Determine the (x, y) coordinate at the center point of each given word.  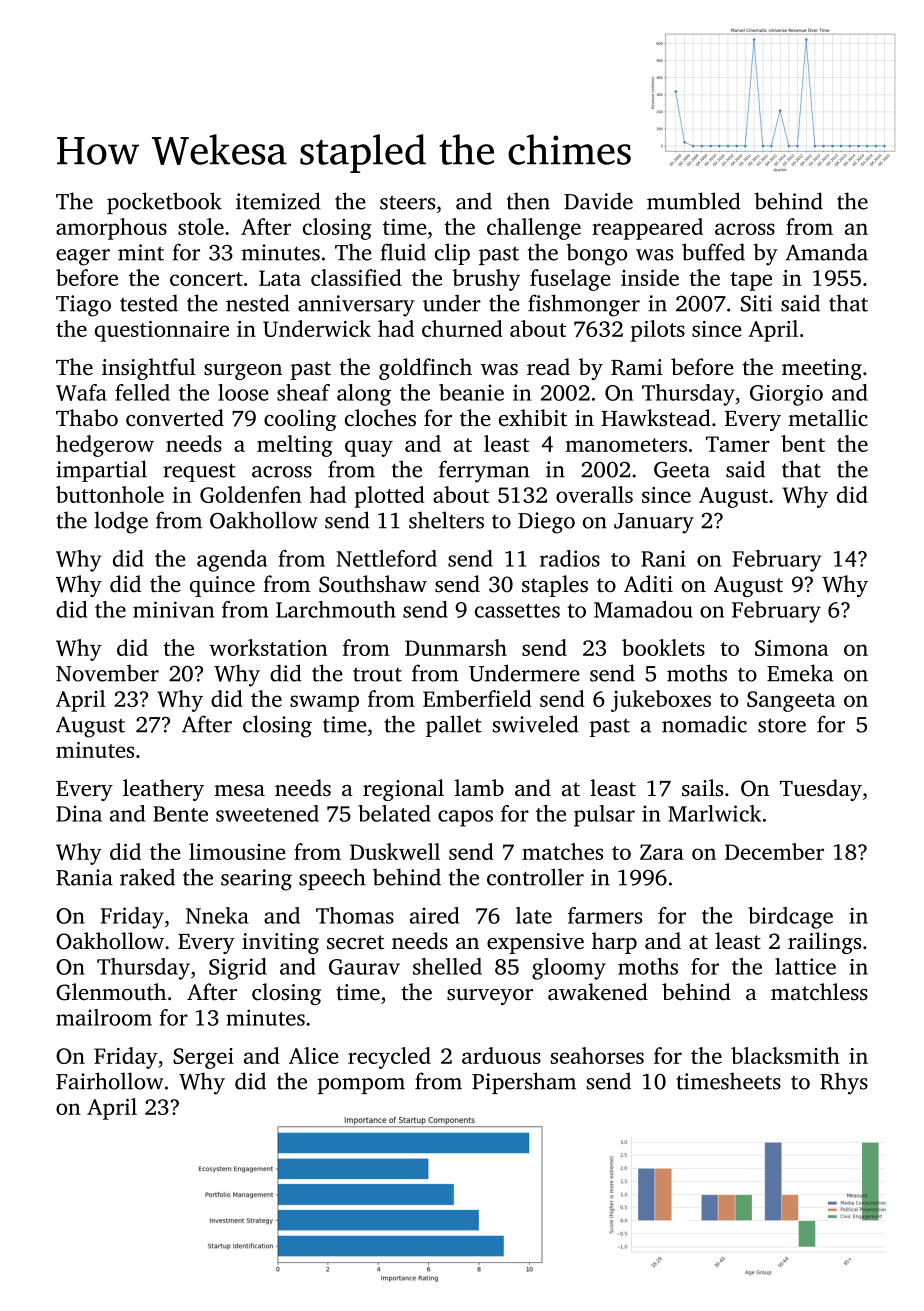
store (782, 725)
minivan (173, 609)
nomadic (704, 724)
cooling (300, 420)
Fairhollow (110, 1081)
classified (356, 277)
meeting (822, 369)
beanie (471, 392)
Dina (79, 813)
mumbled (694, 201)
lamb (479, 787)
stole (201, 226)
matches (562, 851)
